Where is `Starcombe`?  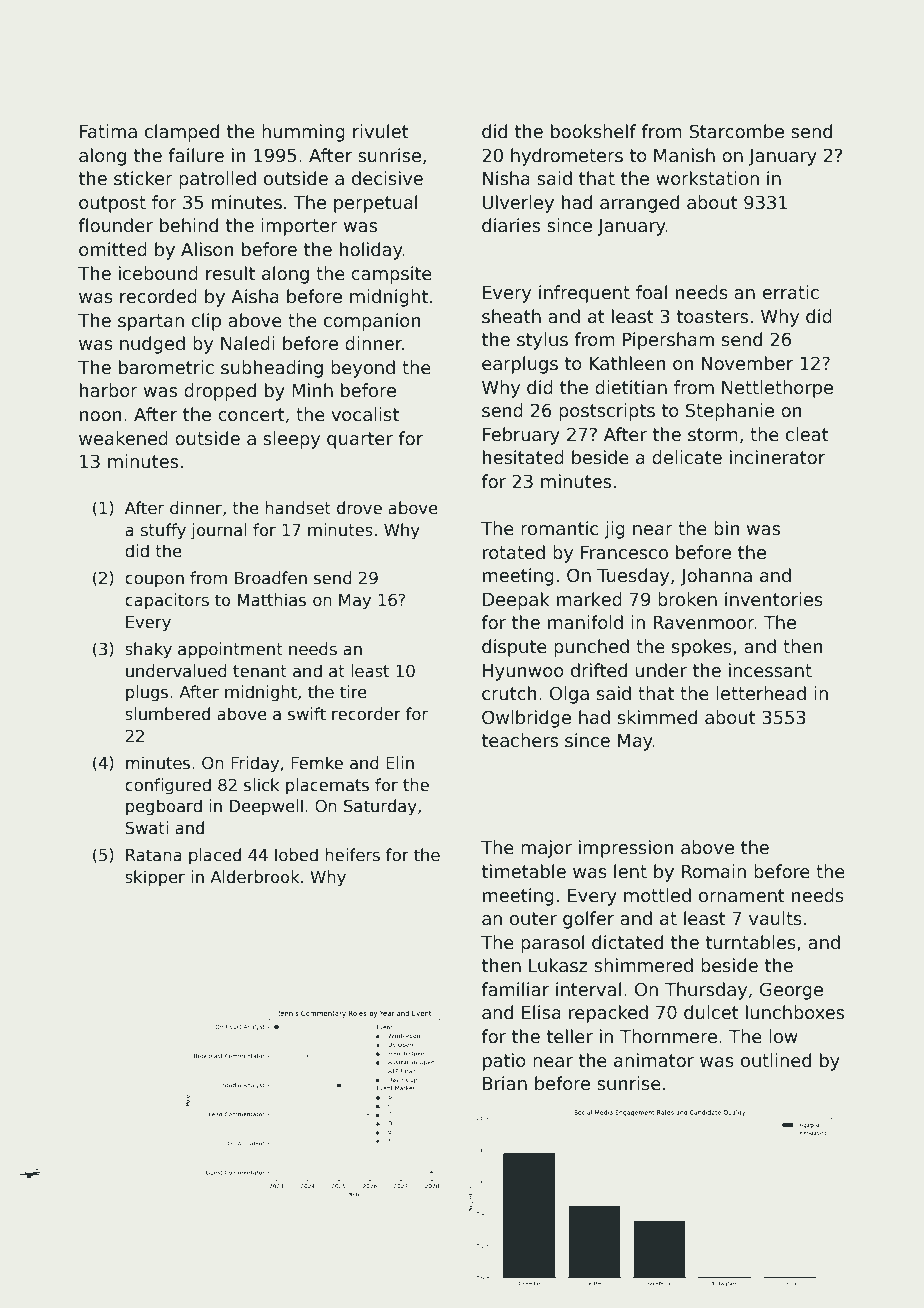 Starcombe is located at coordinates (737, 131).
